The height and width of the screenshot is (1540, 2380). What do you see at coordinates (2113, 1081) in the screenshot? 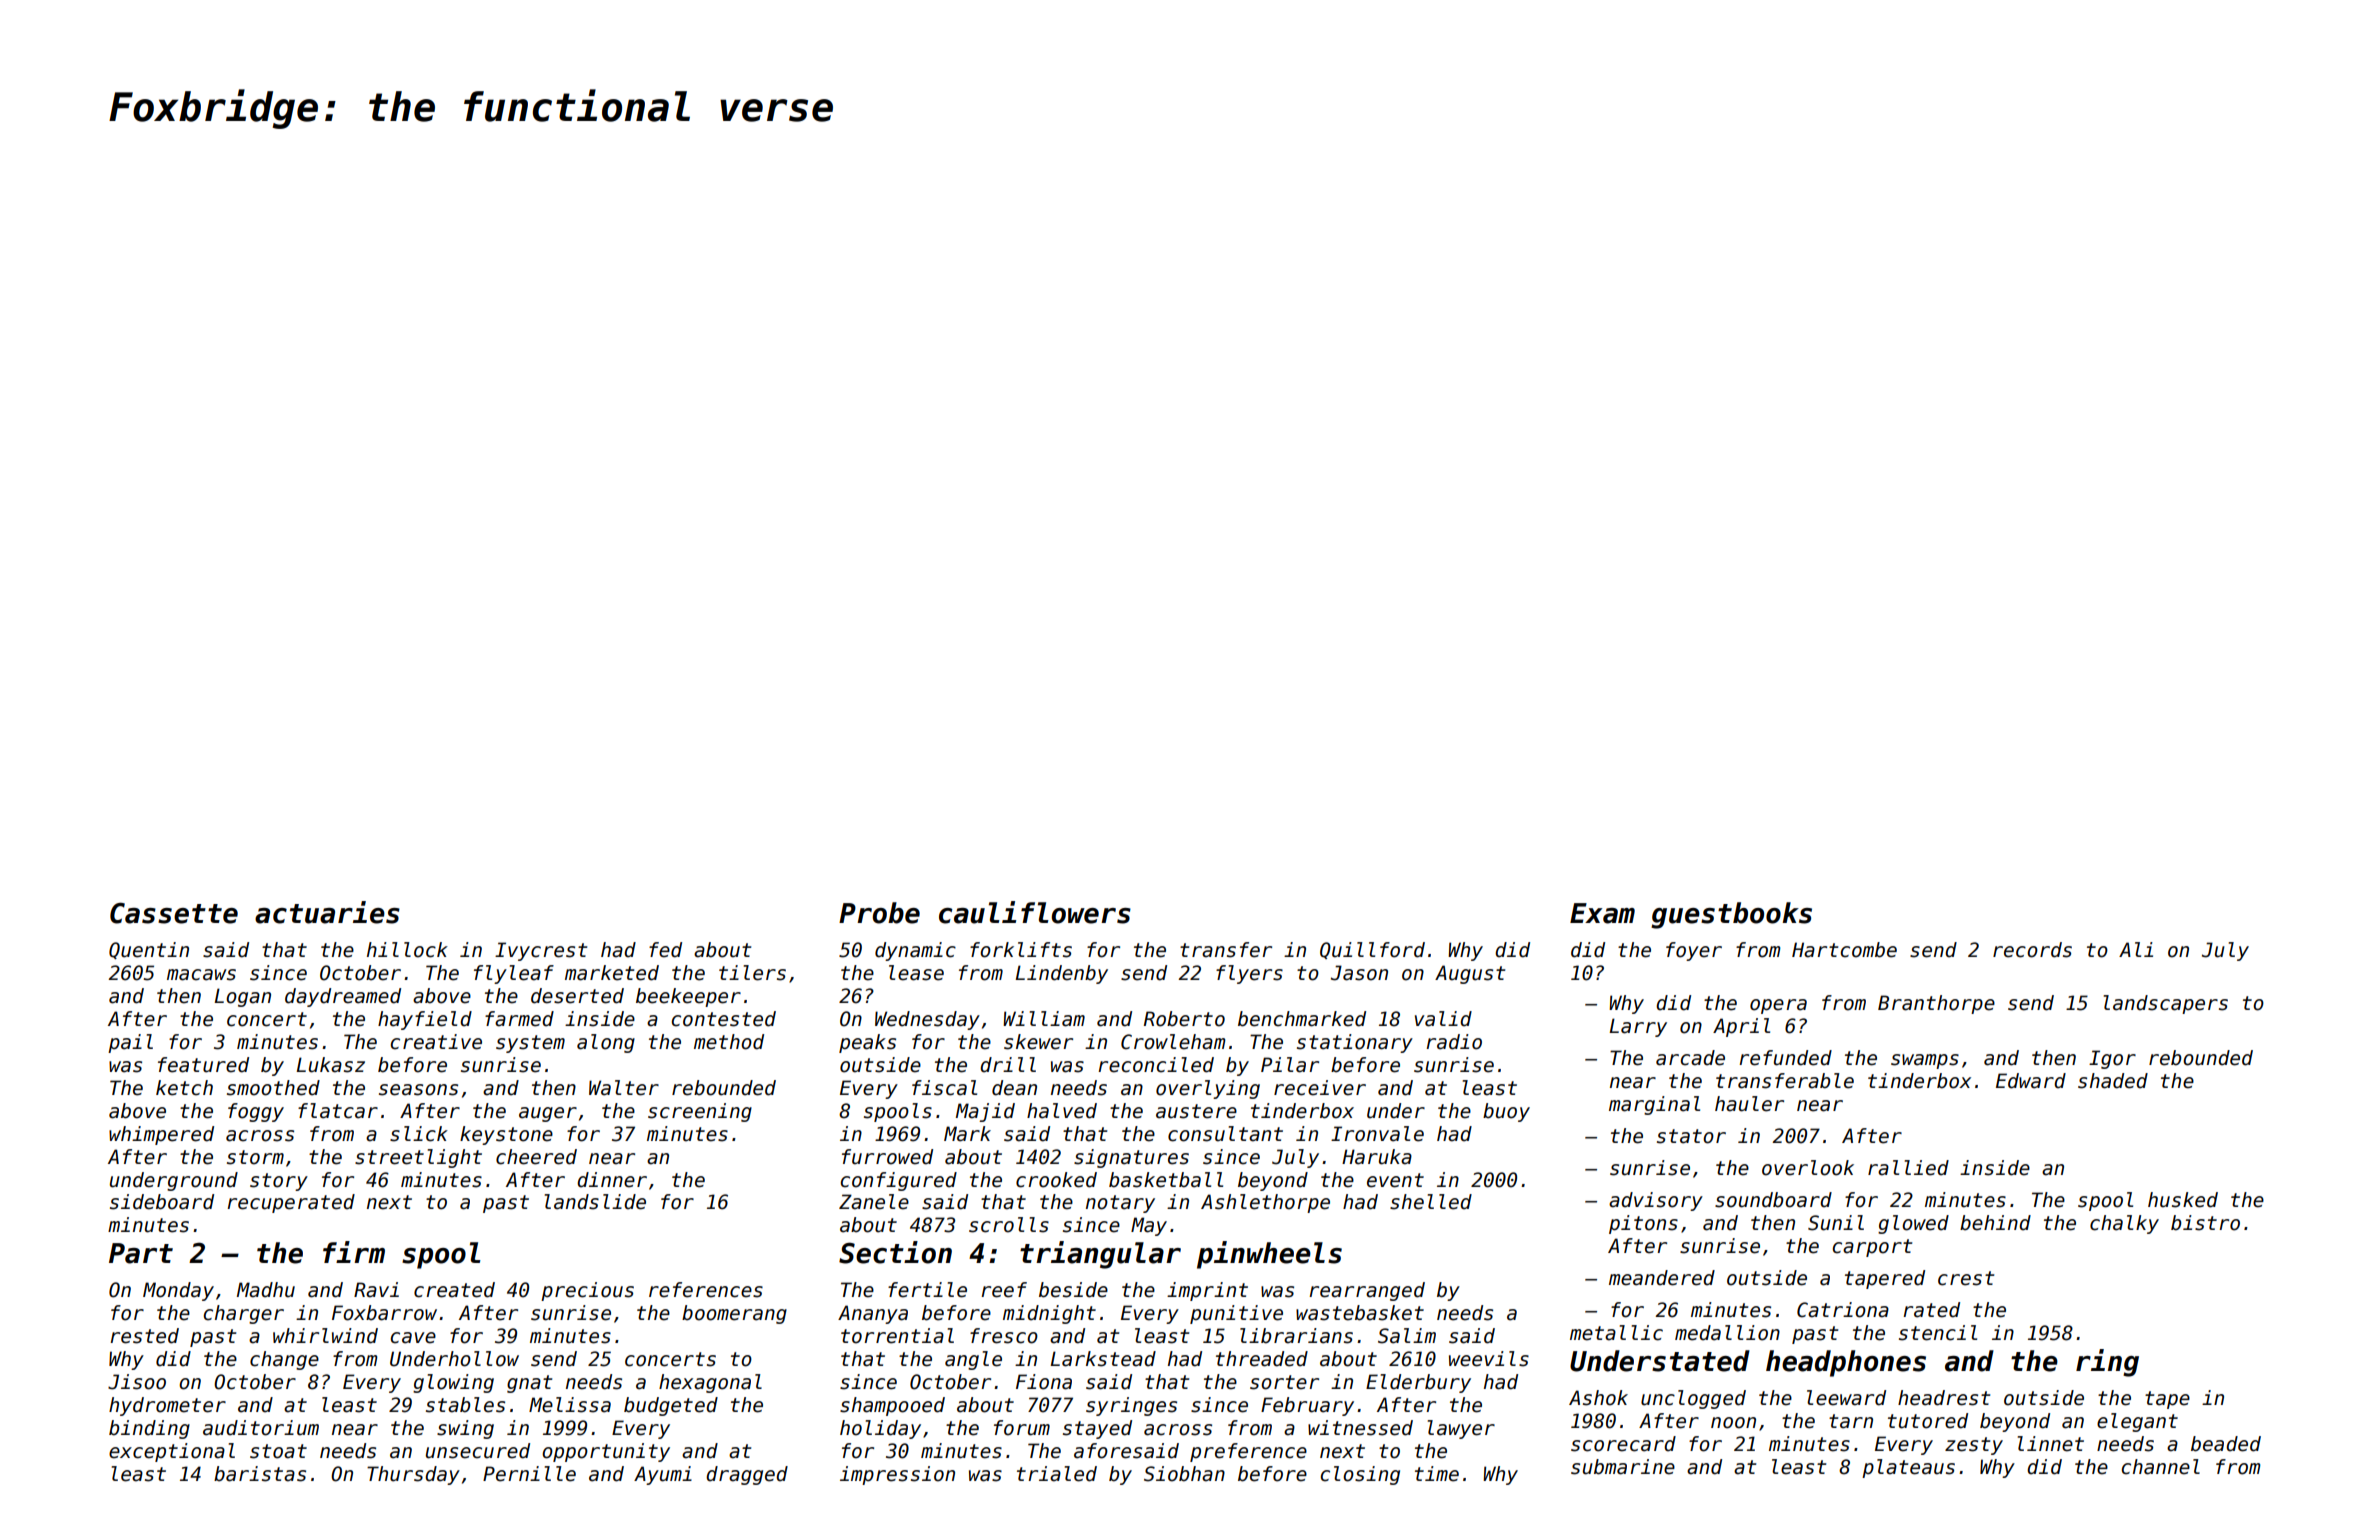
I see `shaded` at bounding box center [2113, 1081].
